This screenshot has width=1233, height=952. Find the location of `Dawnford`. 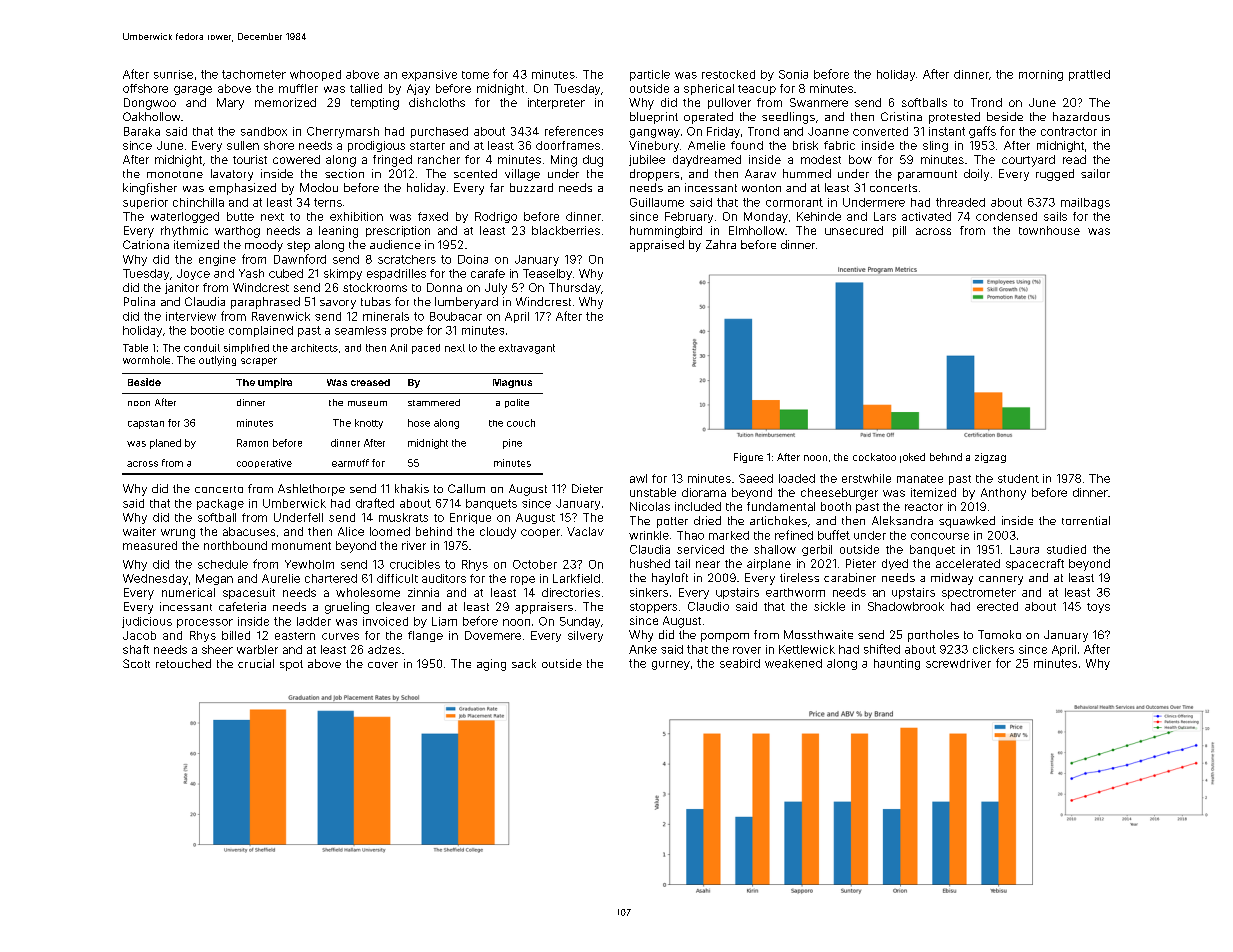

Dawnford is located at coordinates (300, 259).
